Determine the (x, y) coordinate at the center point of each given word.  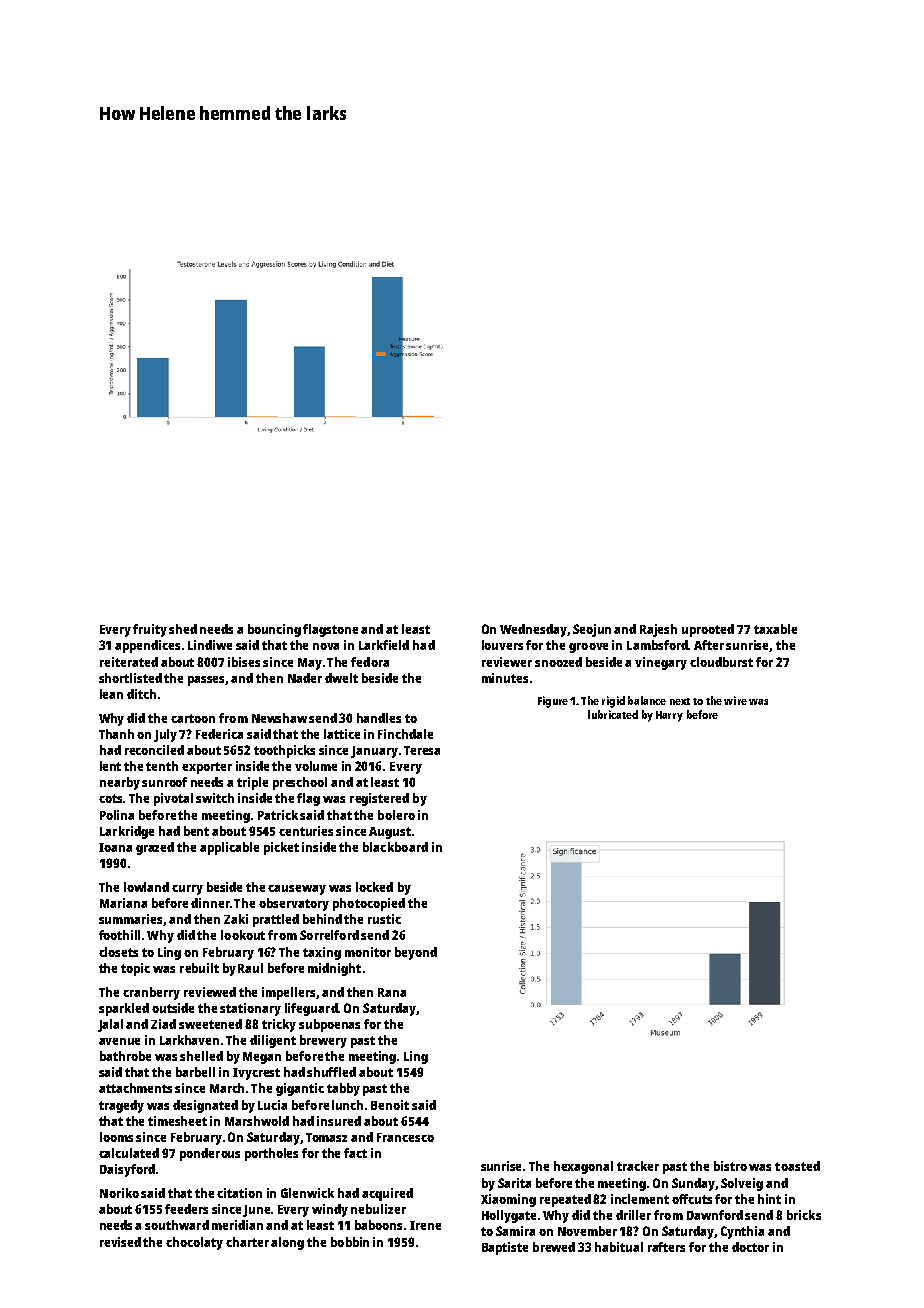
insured (339, 1121)
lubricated (613, 714)
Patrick (278, 815)
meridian (237, 1225)
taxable (775, 629)
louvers (502, 645)
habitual (619, 1247)
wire (735, 700)
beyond (416, 953)
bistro (730, 1166)
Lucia (272, 1105)
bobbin (350, 1242)
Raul (250, 968)
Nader (305, 678)
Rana (392, 992)
